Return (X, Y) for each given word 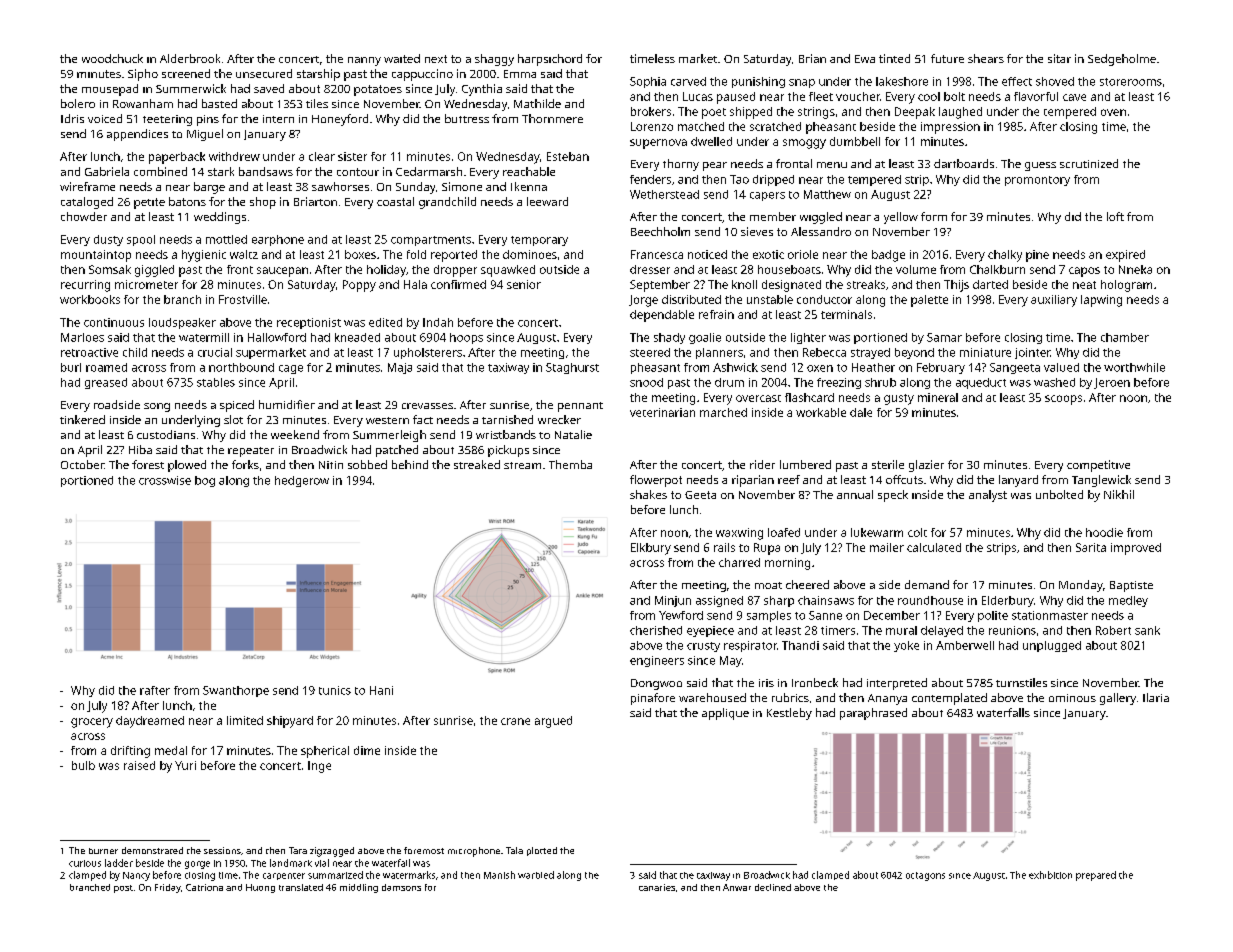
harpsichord (550, 60)
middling (359, 888)
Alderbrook (190, 58)
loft (1115, 216)
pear (715, 166)
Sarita (1091, 547)
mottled (226, 239)
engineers (657, 661)
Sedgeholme (1122, 60)
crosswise (165, 480)
